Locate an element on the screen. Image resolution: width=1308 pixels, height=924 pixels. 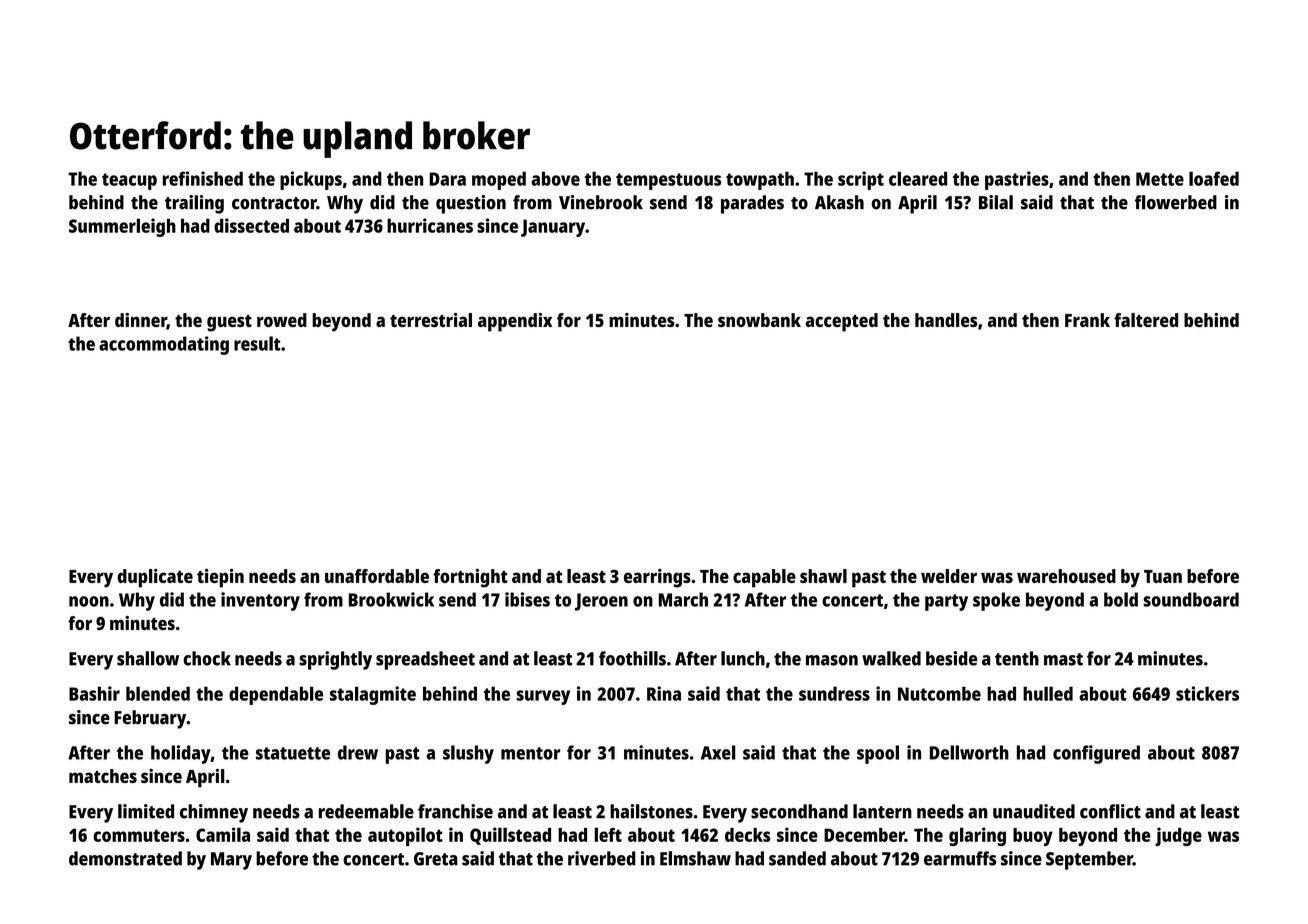
accommodating is located at coordinates (164, 345).
